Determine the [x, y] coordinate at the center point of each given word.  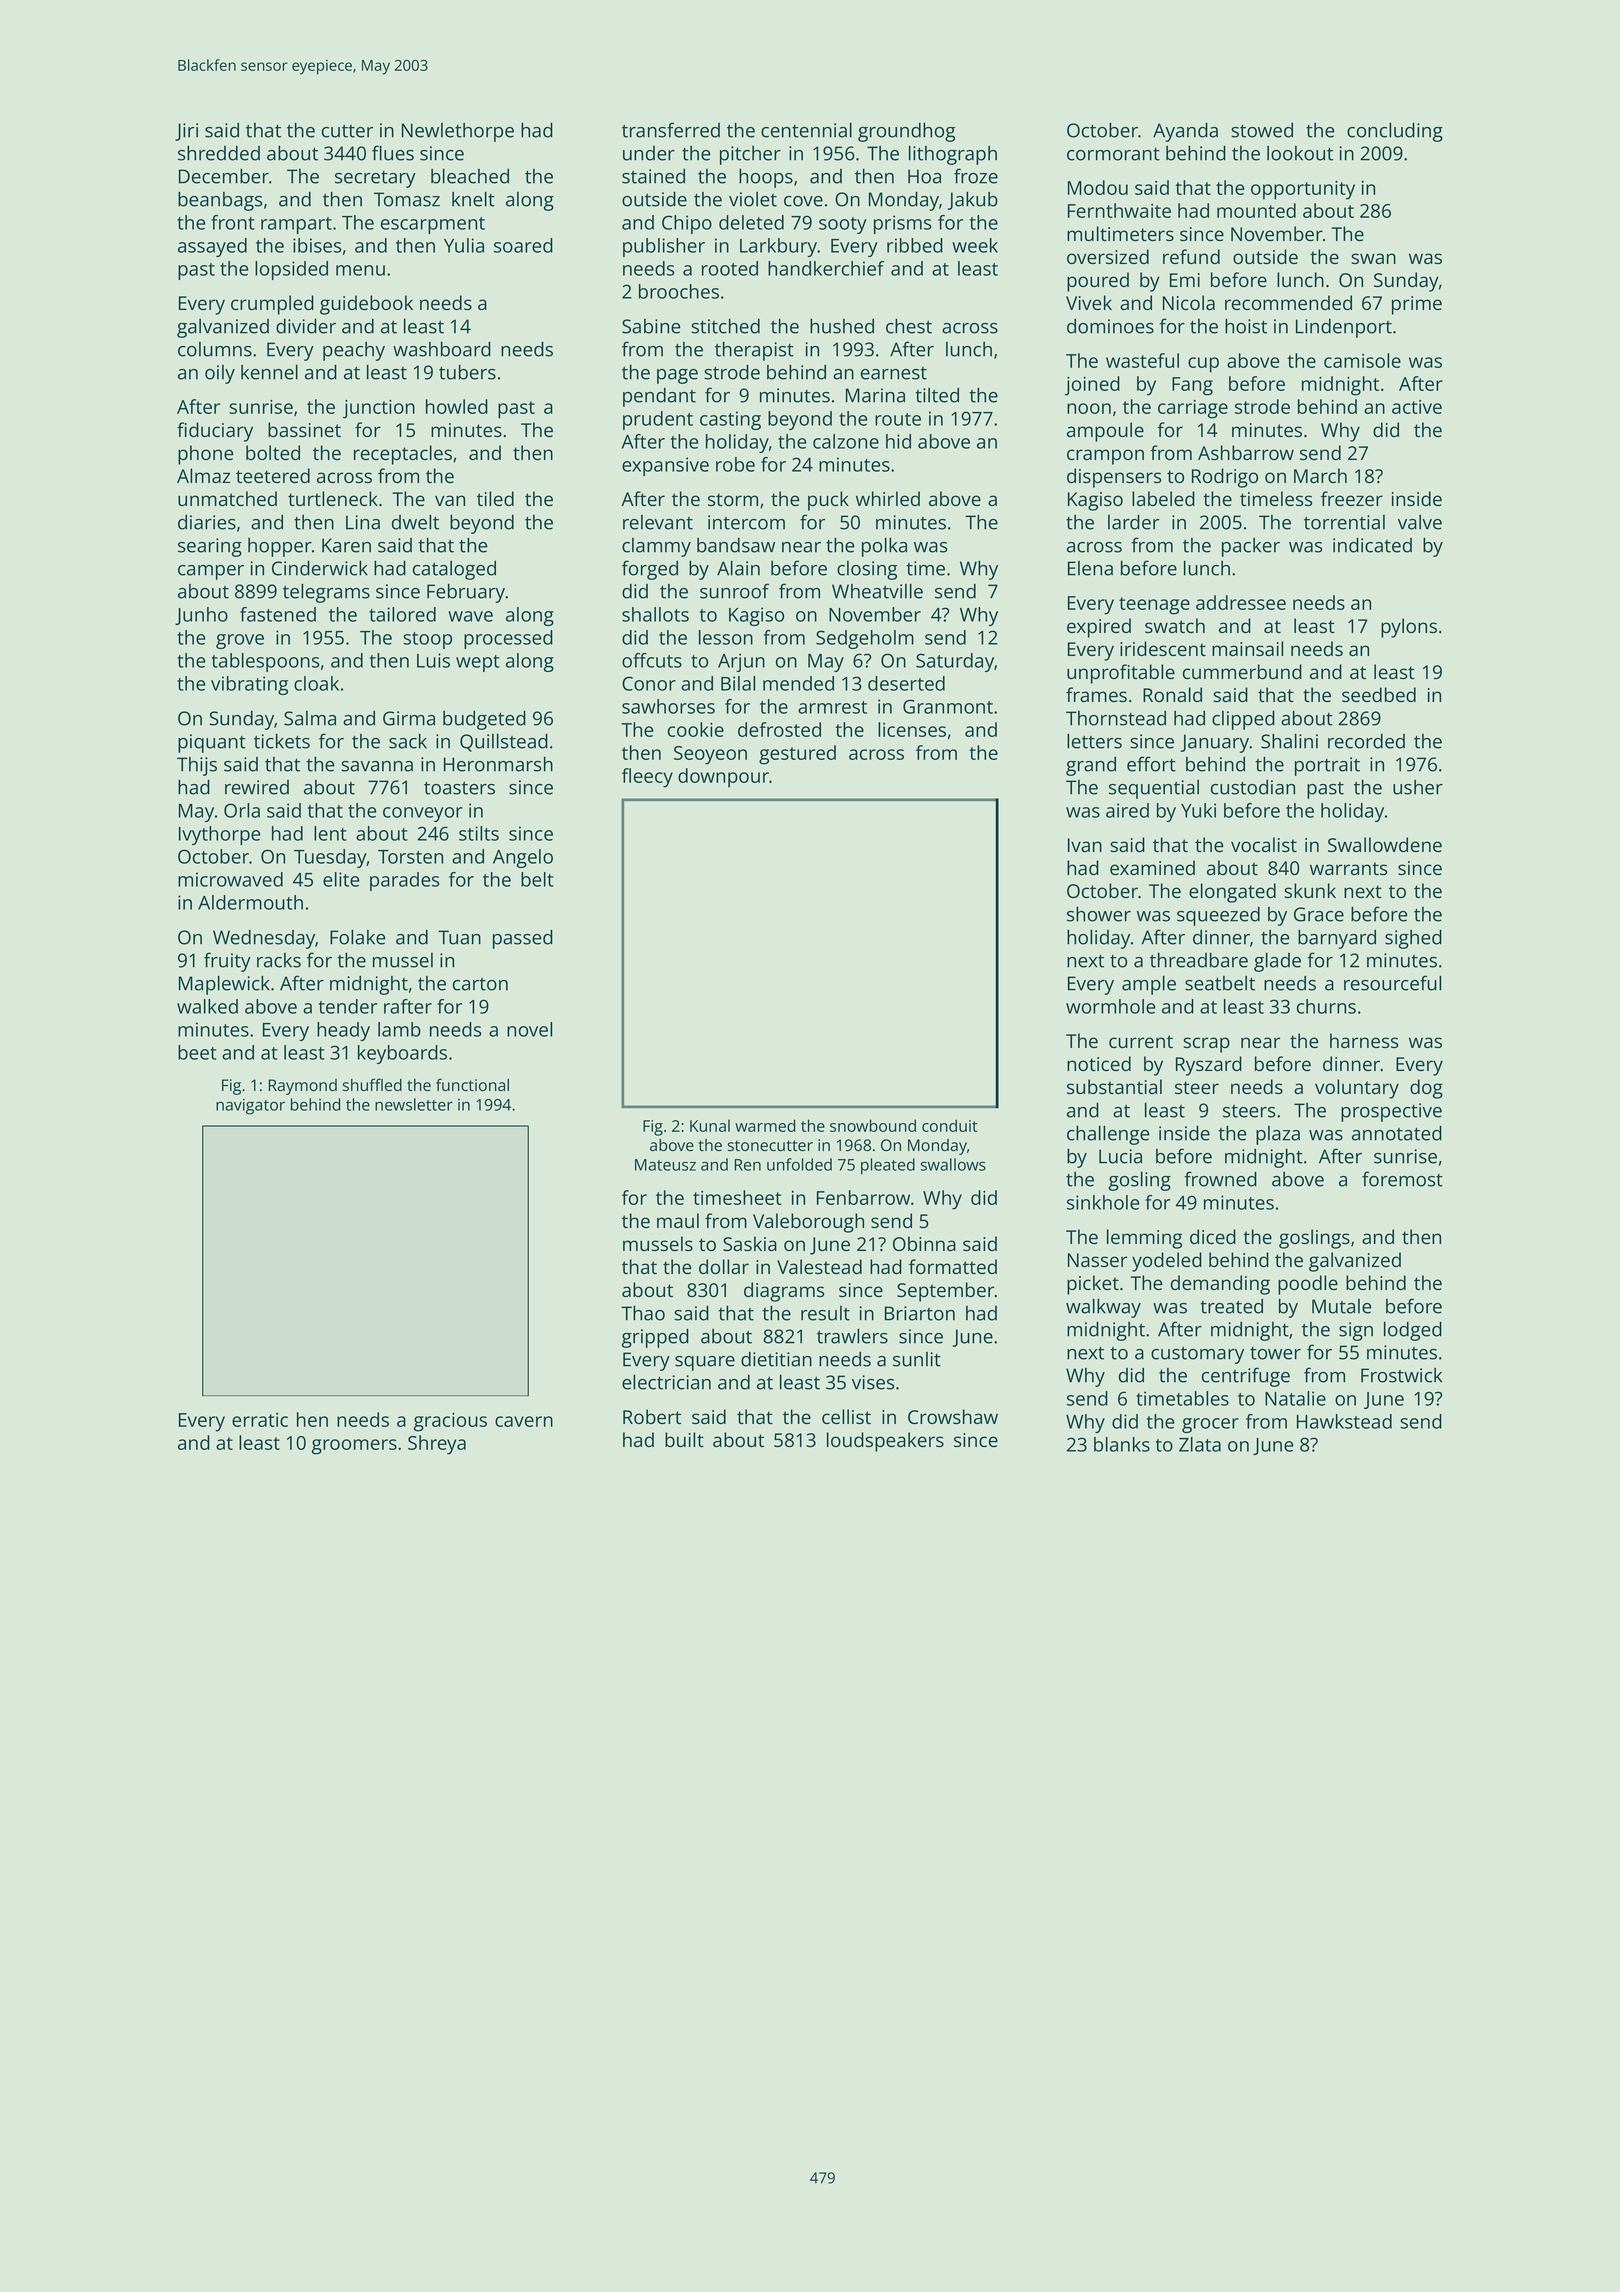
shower [1099, 914]
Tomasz [407, 199]
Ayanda [1185, 132]
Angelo [523, 858]
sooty [843, 225]
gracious [450, 1422]
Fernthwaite [1119, 210]
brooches [679, 291]
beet [197, 1052]
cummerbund [1242, 671]
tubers [467, 372]
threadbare [1199, 960]
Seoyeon [710, 755]
